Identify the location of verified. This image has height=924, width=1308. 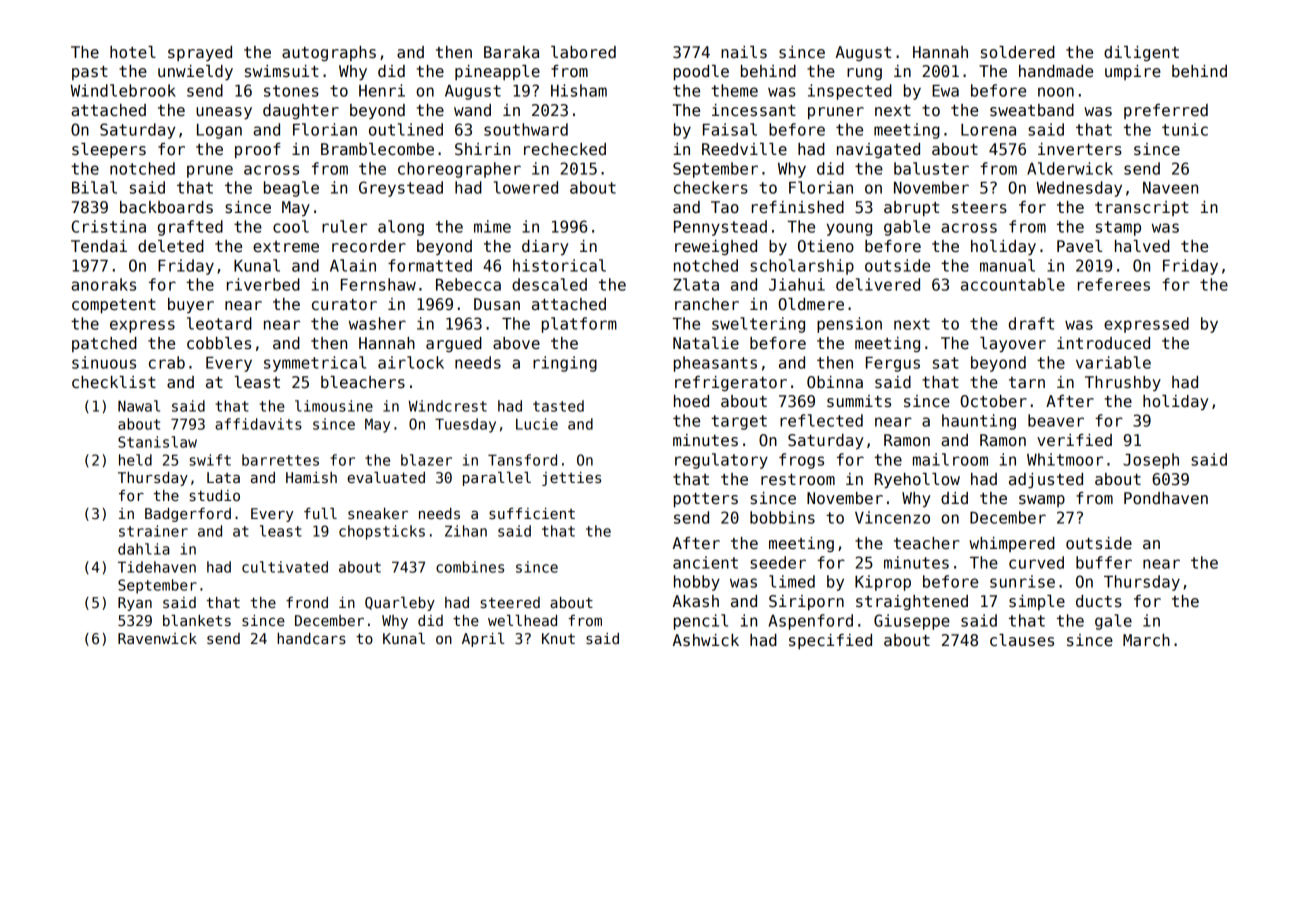
(1074, 440).
